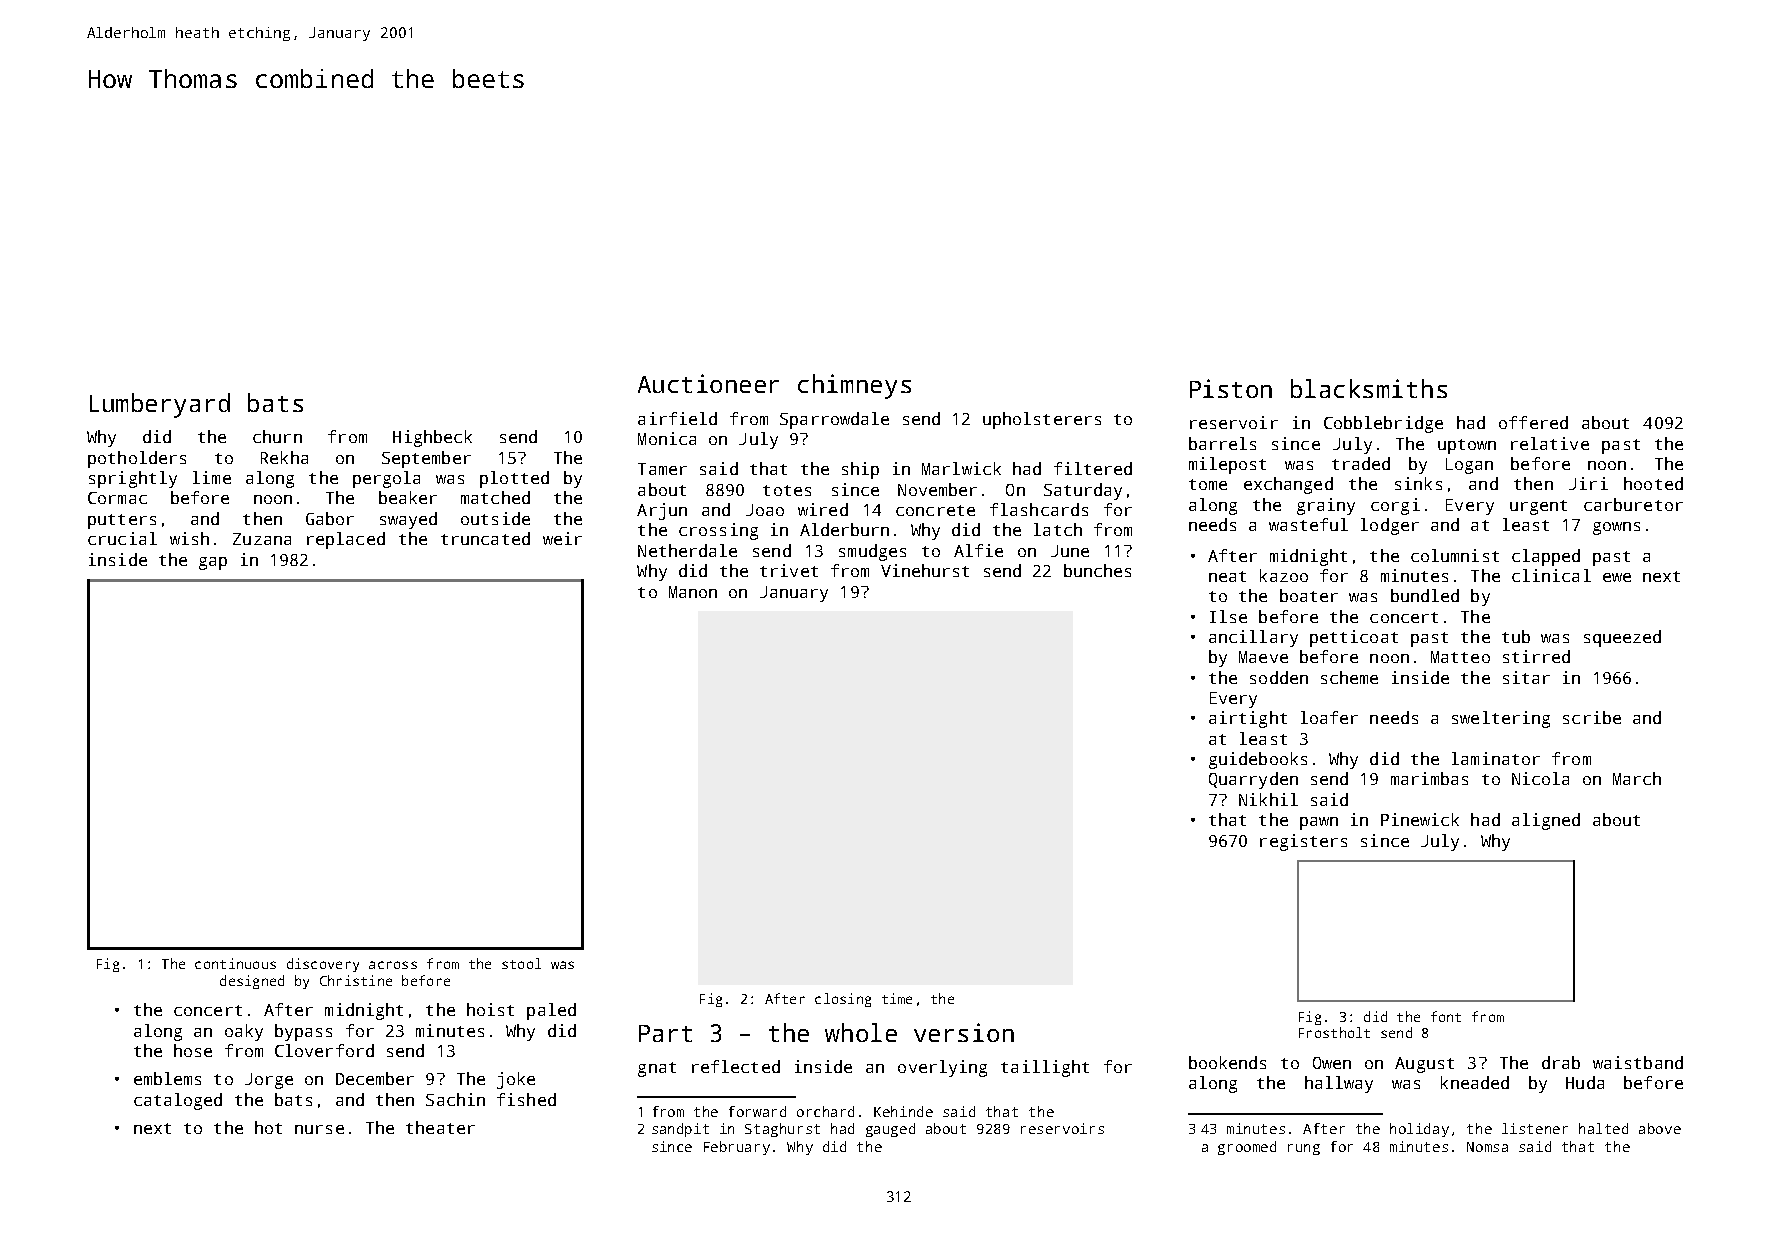  I want to click on guidebooks, so click(1258, 760).
